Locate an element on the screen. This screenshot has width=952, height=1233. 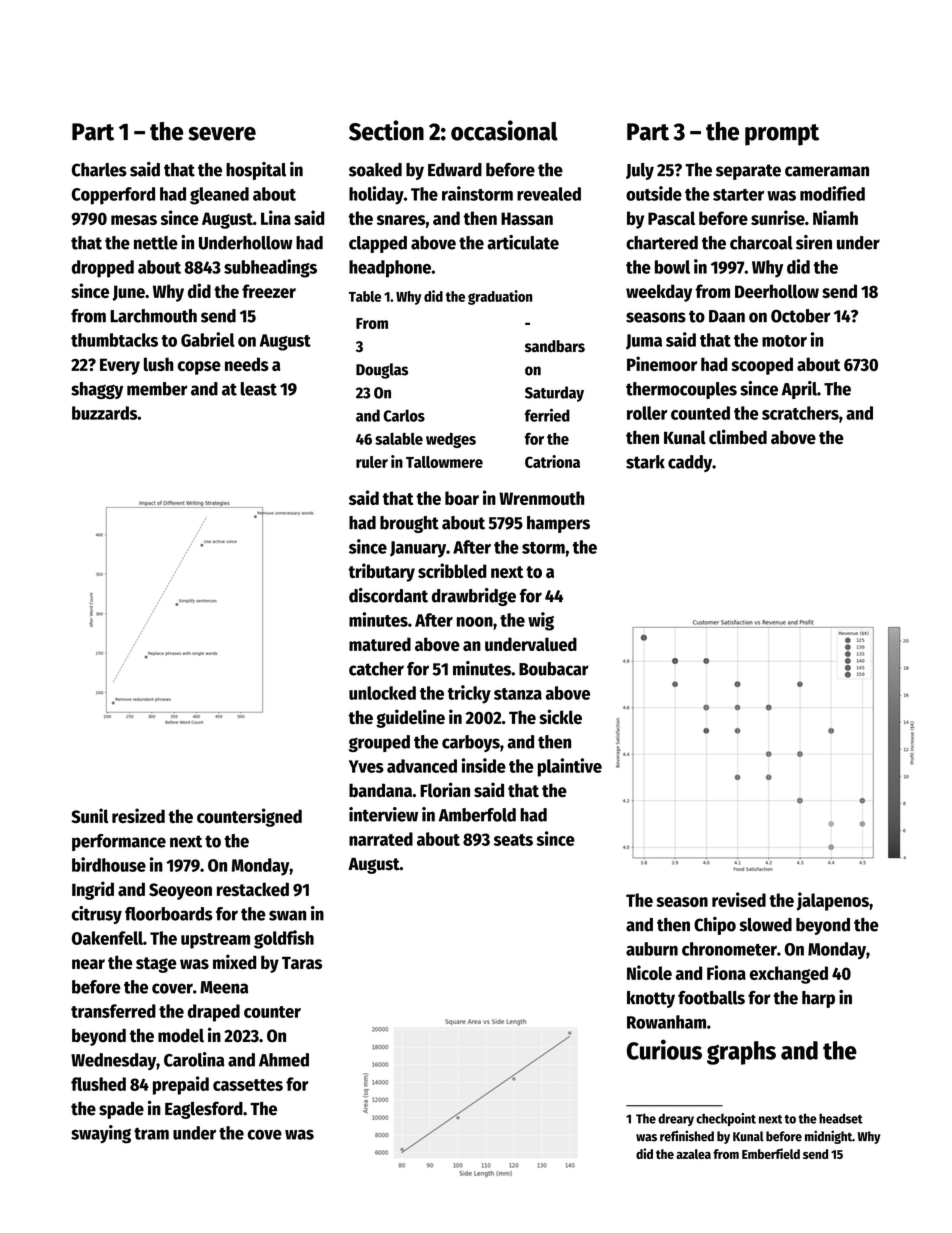
Section is located at coordinates (386, 130).
